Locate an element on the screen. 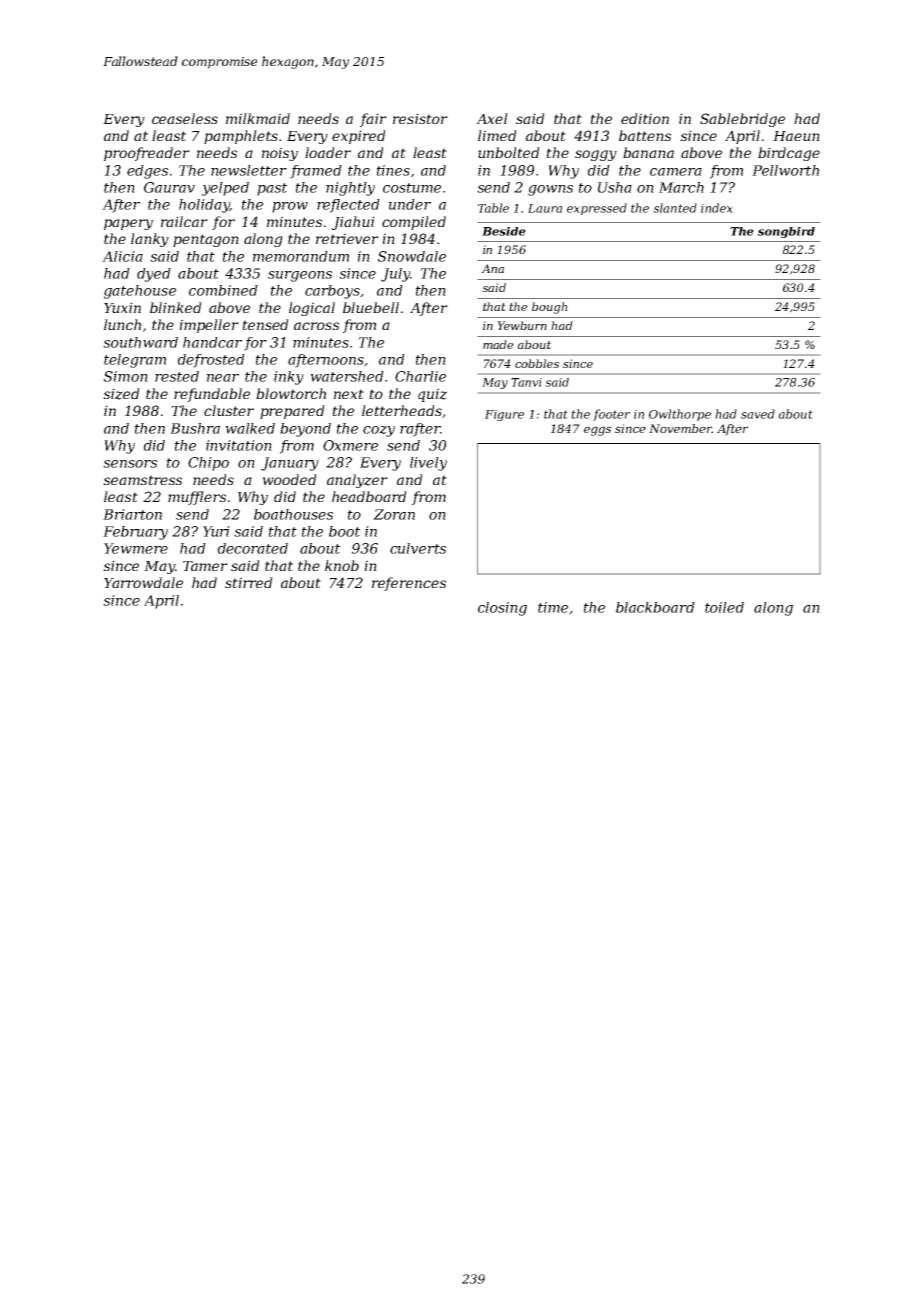 Image resolution: width=924 pixels, height=1308 pixels. Snowdale is located at coordinates (412, 256).
